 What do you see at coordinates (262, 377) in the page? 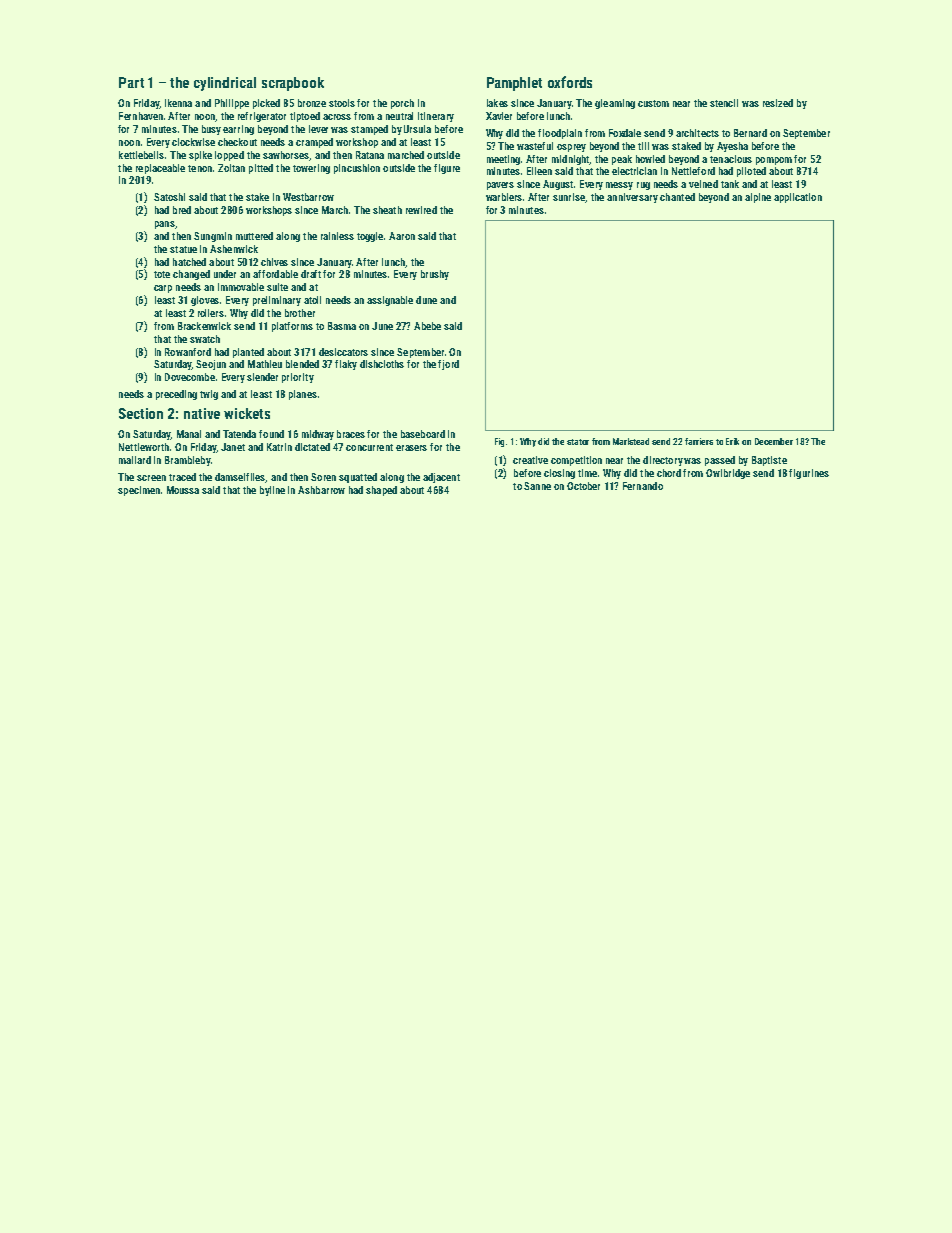
I see `slender` at bounding box center [262, 377].
